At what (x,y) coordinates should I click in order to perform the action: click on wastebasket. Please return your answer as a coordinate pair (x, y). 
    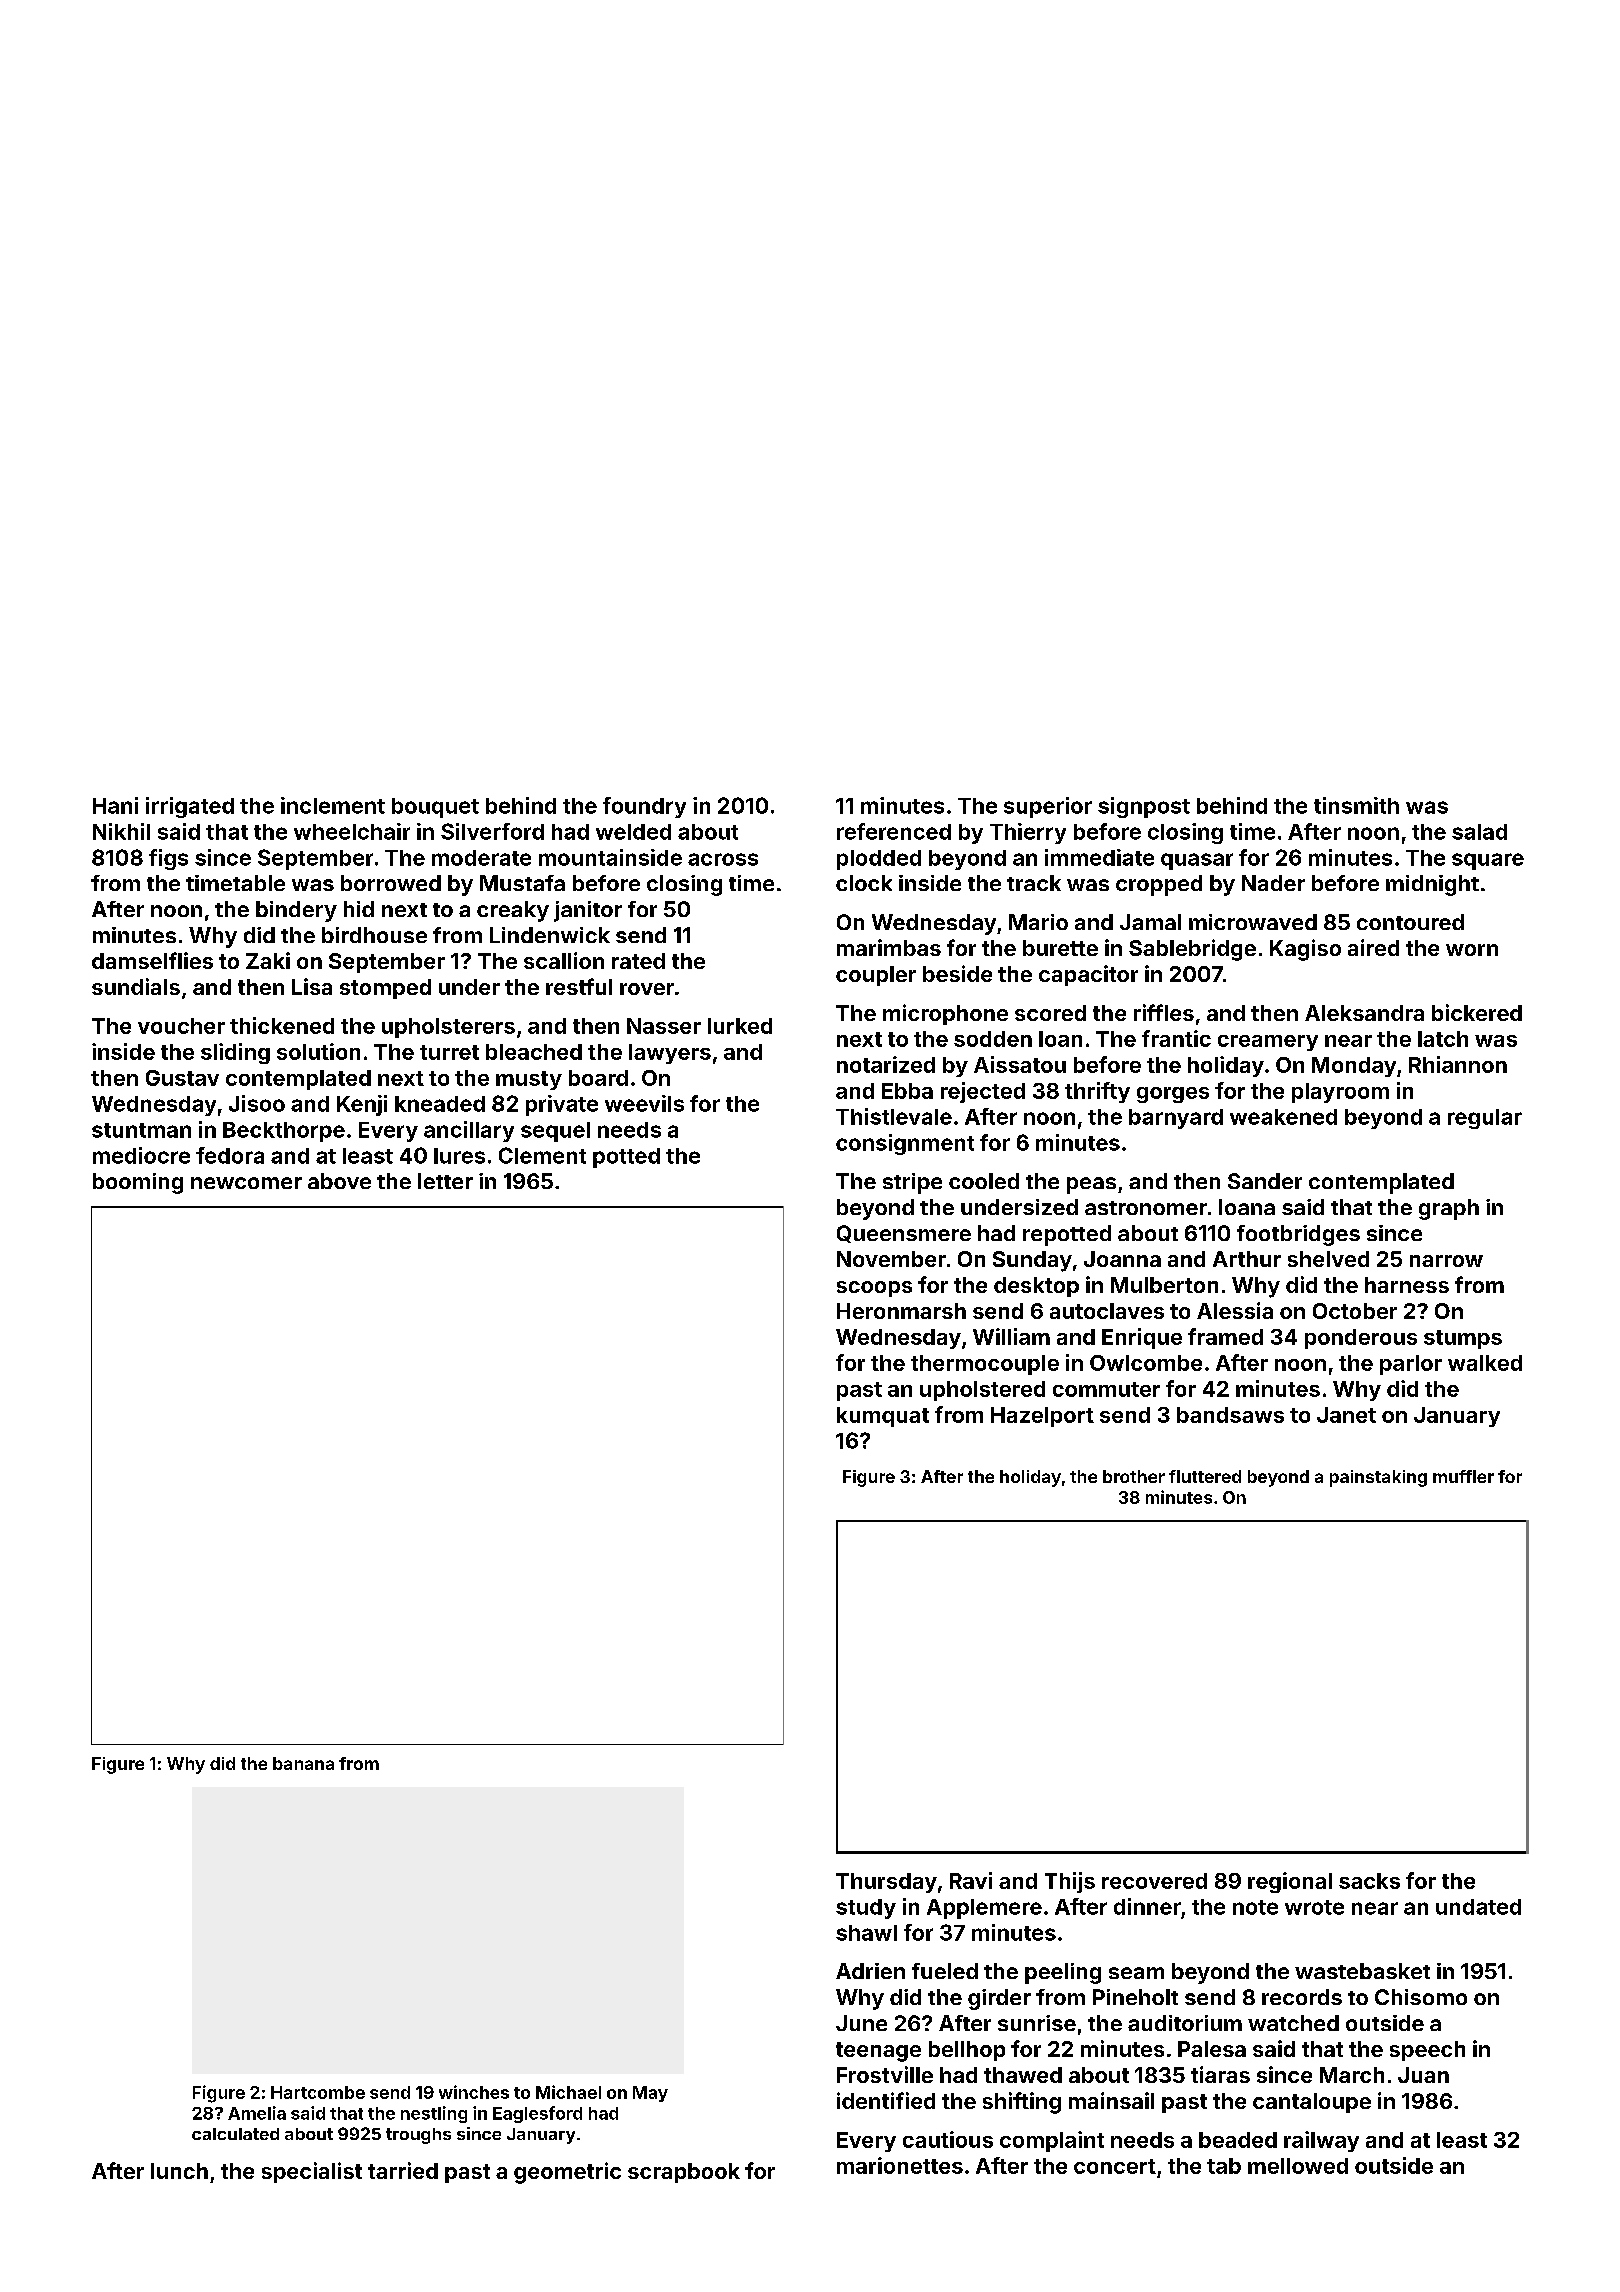
    Looking at the image, I should click on (1362, 1971).
